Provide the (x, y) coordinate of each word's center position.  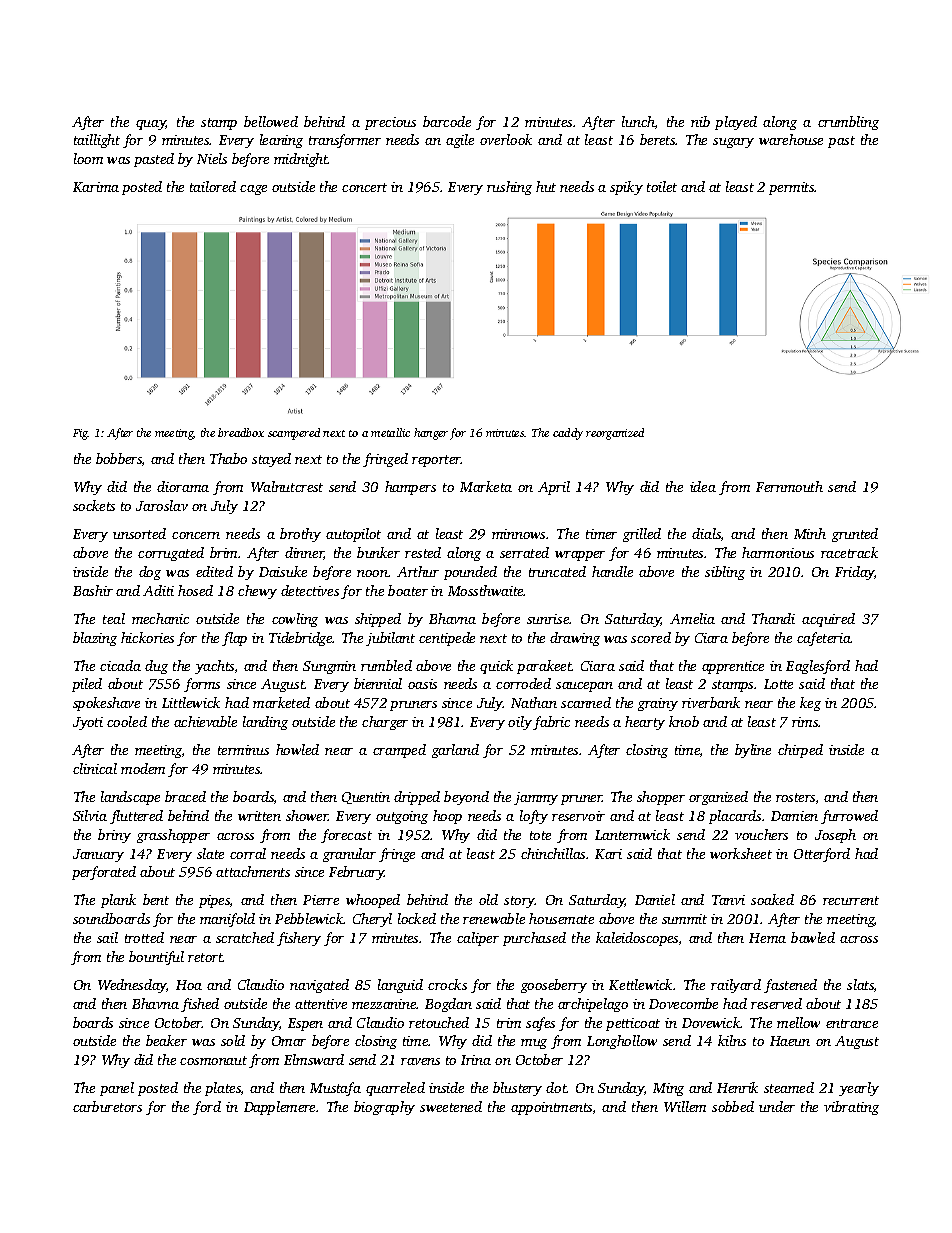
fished (200, 1005)
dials (706, 533)
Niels (212, 158)
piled (87, 685)
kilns (732, 1040)
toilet (662, 186)
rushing (509, 188)
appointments (551, 1108)
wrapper (580, 556)
